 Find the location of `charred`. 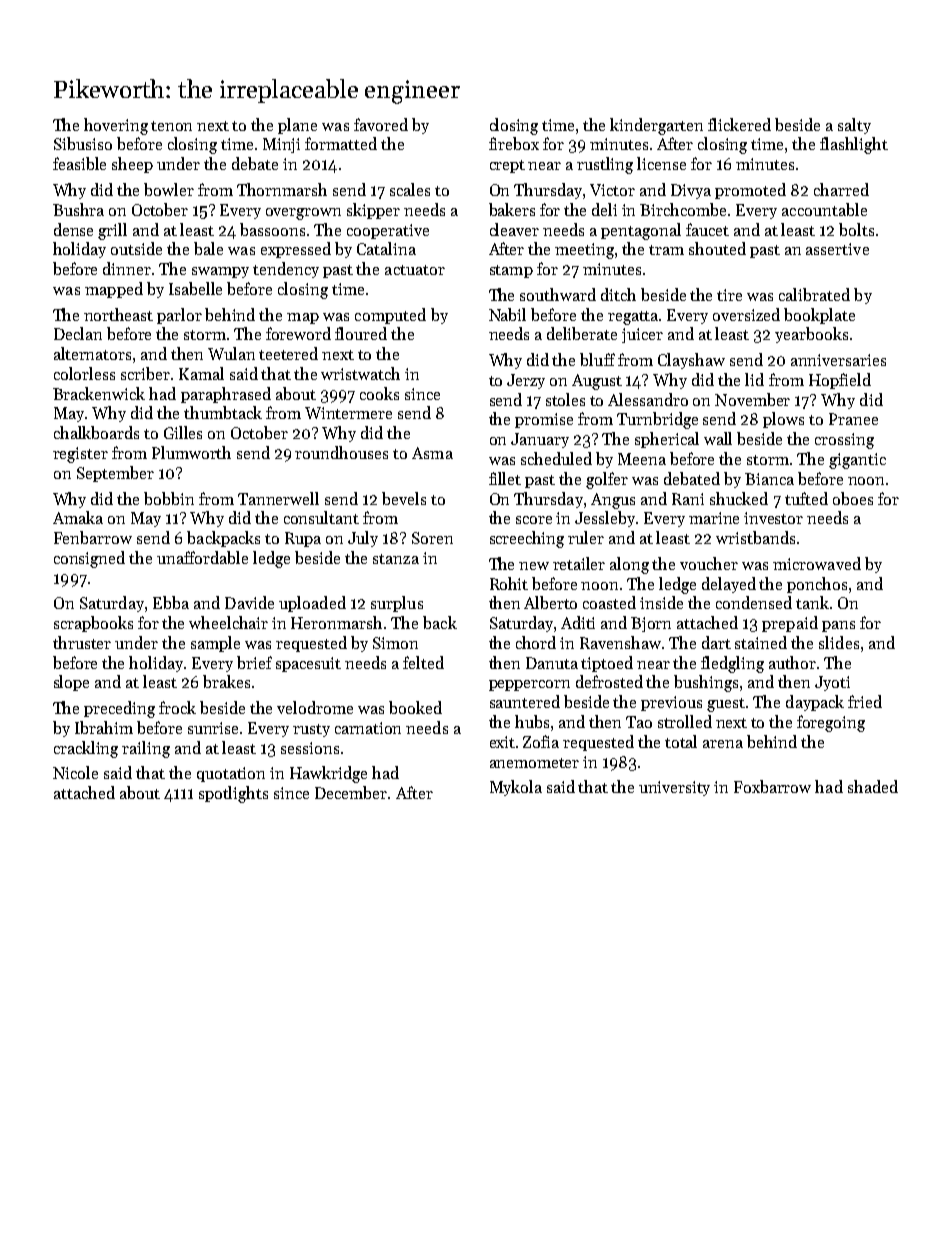

charred is located at coordinates (841, 189).
